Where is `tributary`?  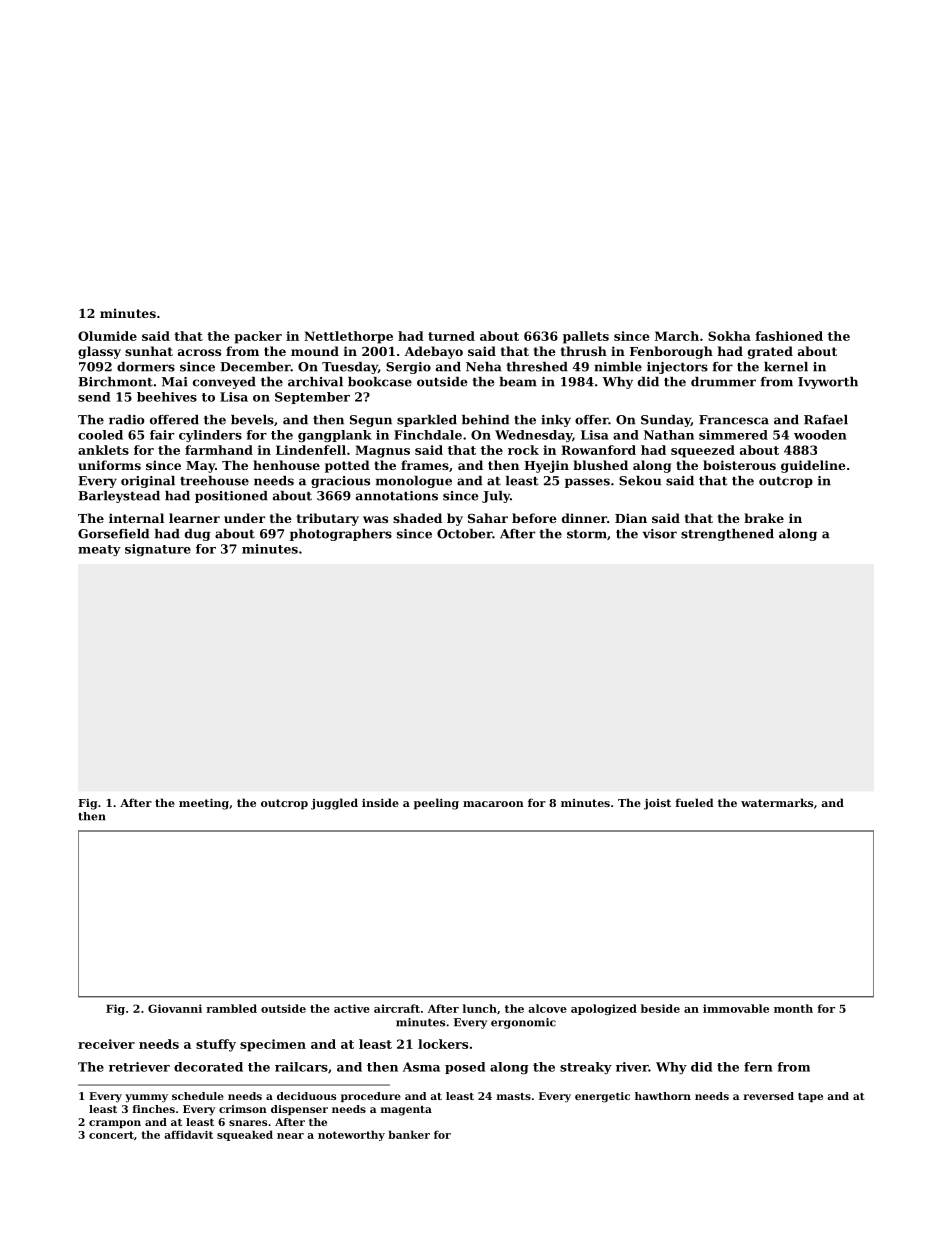
tributary is located at coordinates (328, 519).
